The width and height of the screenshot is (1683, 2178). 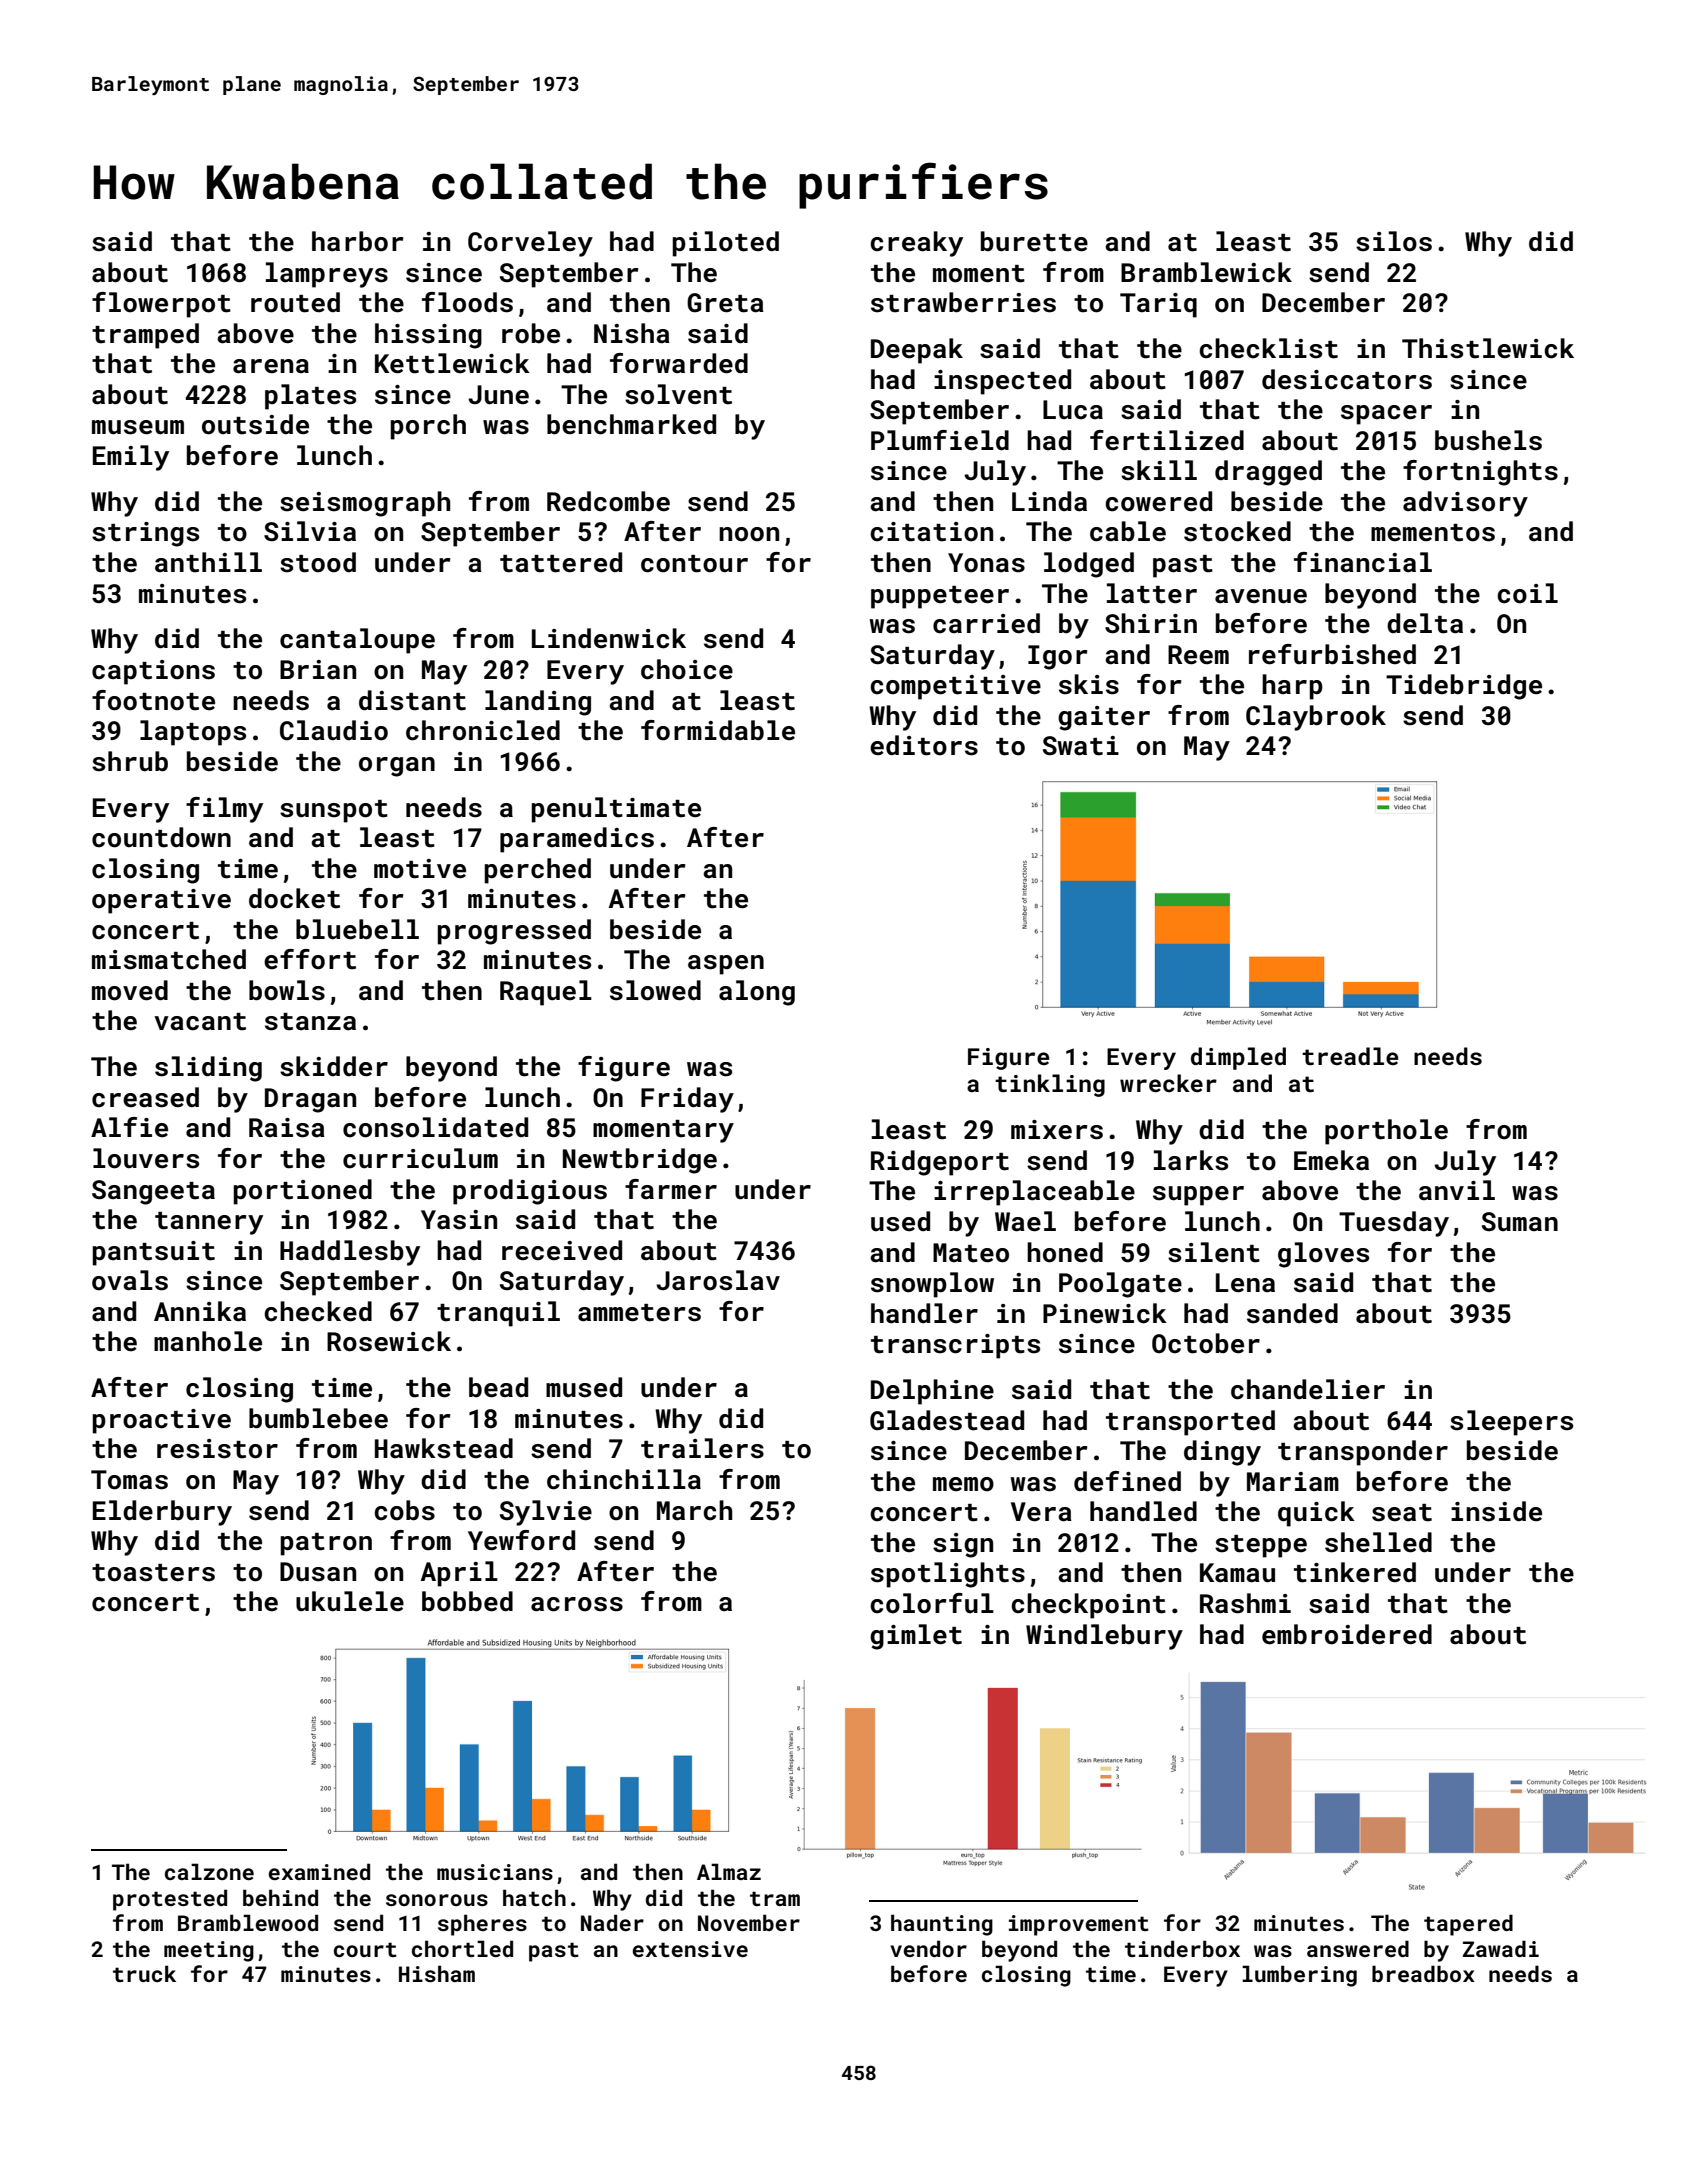 What do you see at coordinates (955, 687) in the screenshot?
I see `competitive` at bounding box center [955, 687].
